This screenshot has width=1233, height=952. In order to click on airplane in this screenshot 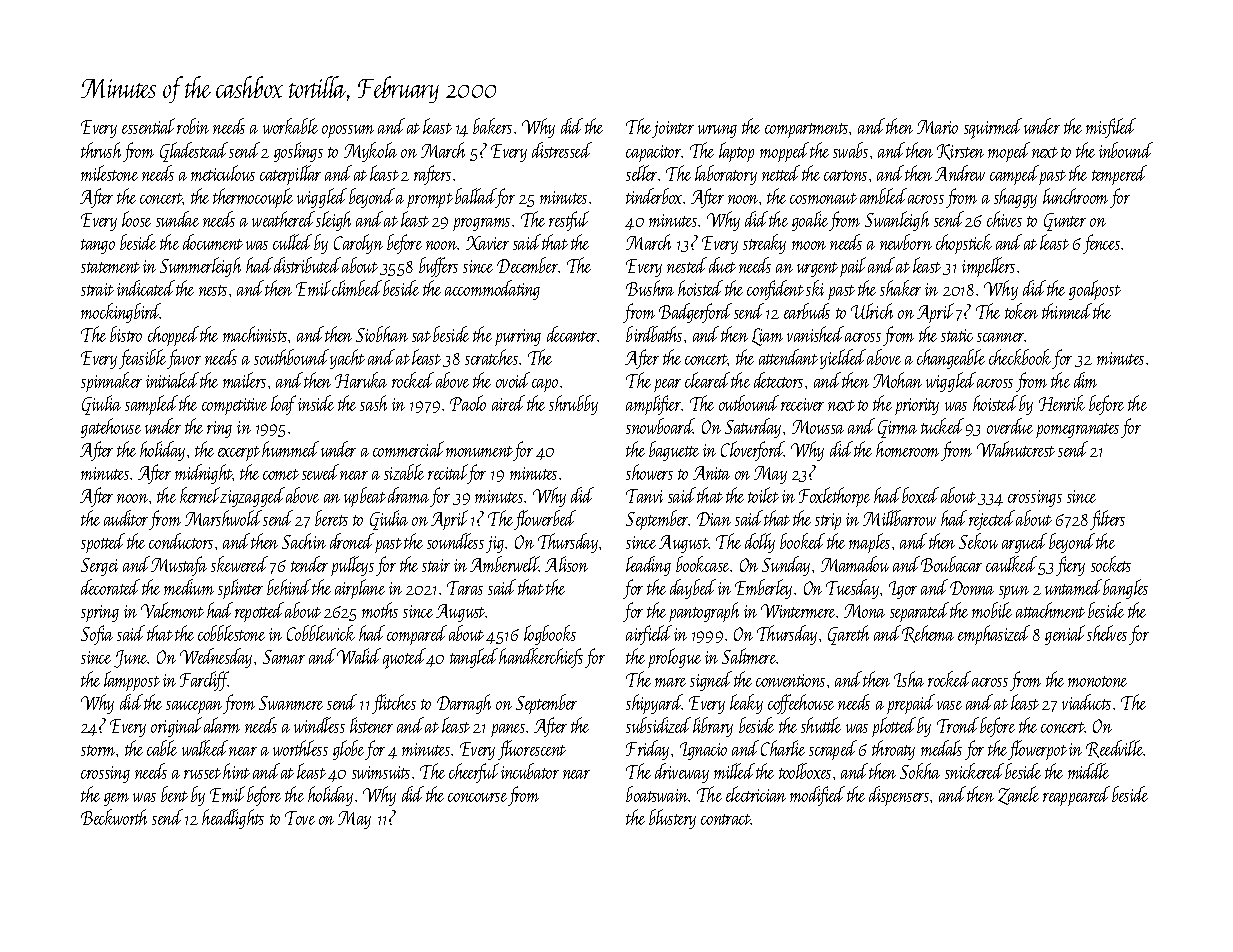, I will do `click(360, 589)`.
